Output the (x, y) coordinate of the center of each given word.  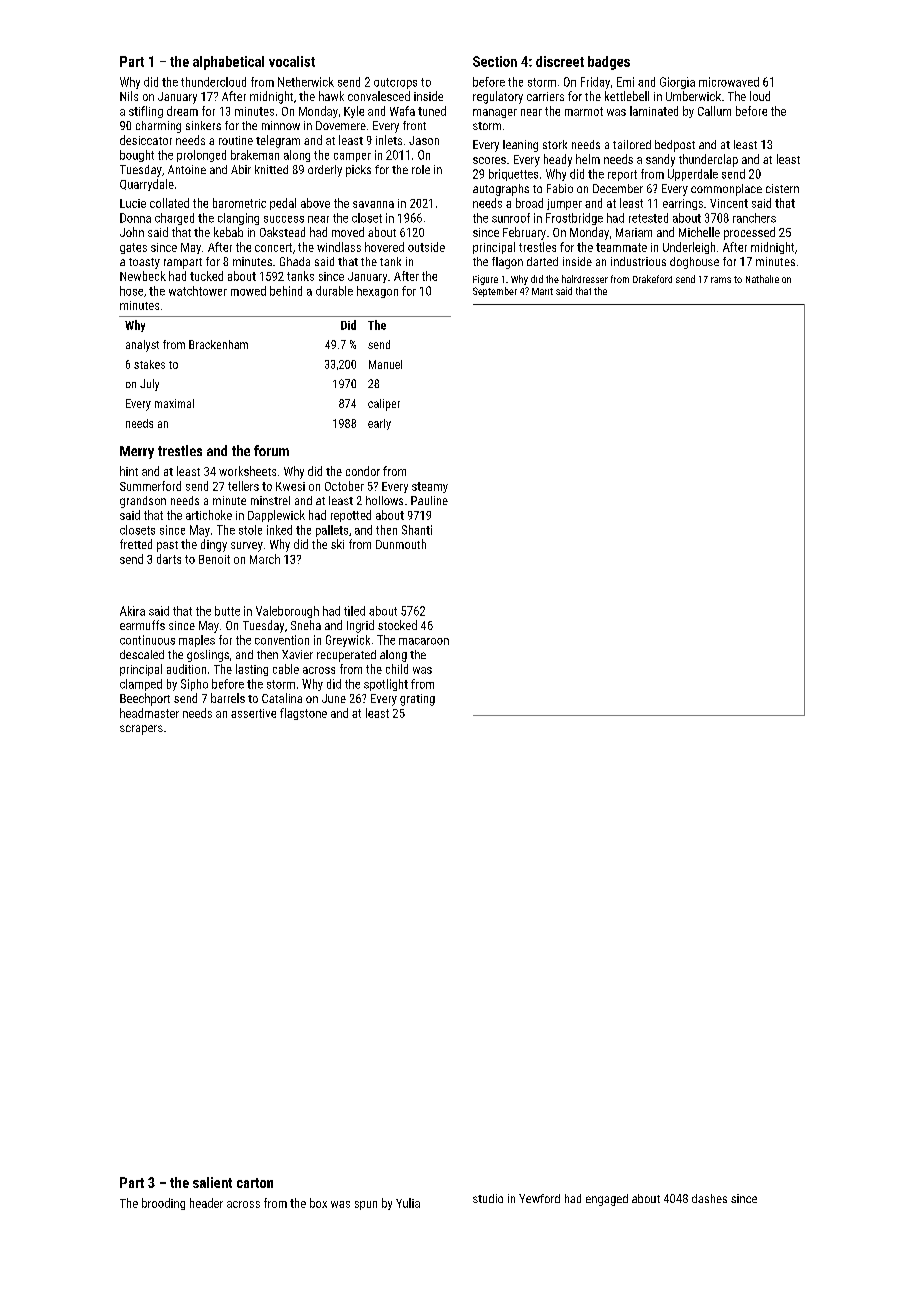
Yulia (408, 1203)
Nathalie (762, 279)
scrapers (141, 730)
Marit (542, 291)
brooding (163, 1204)
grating (417, 700)
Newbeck (143, 276)
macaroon (424, 641)
